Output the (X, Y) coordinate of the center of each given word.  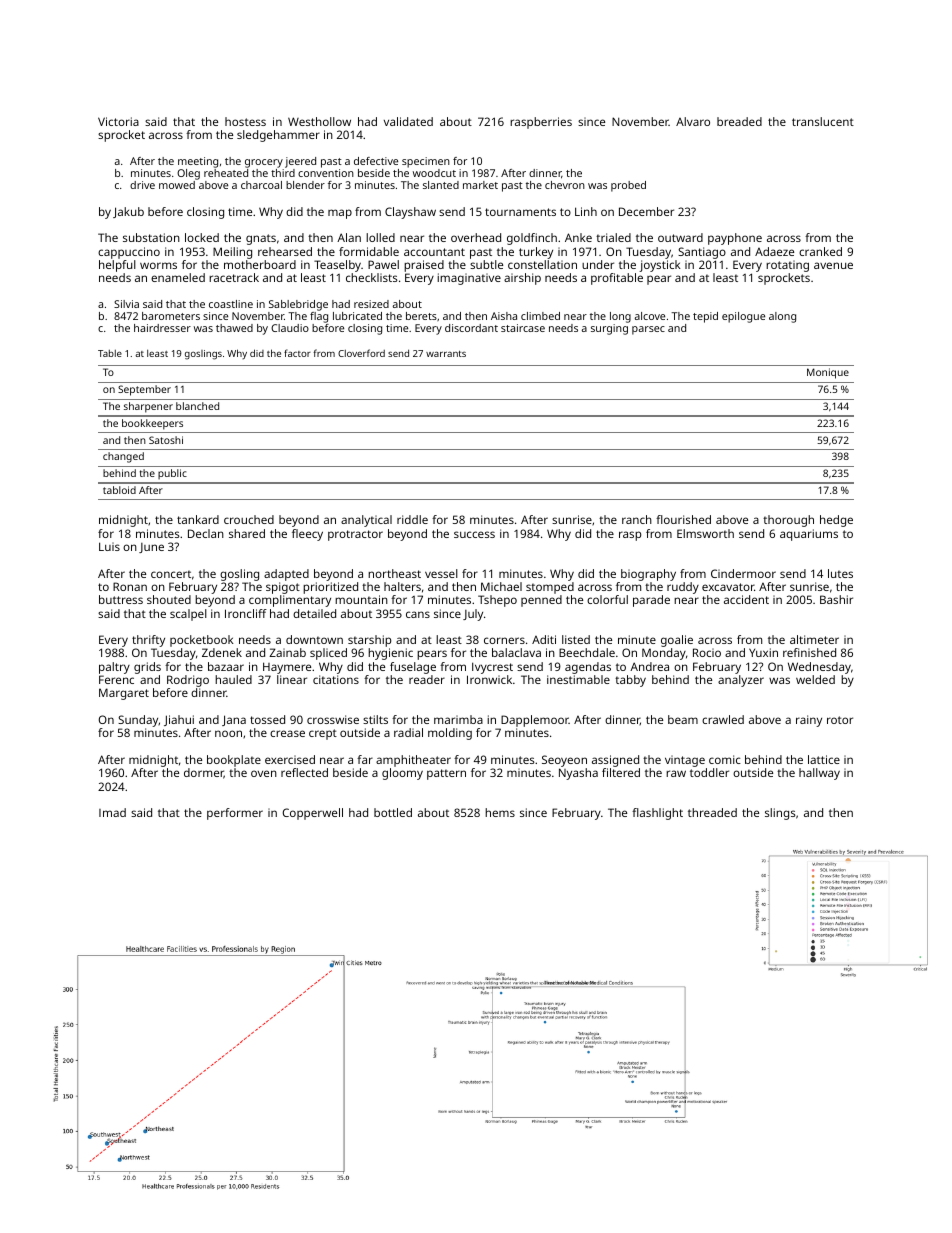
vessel (441, 573)
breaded (739, 121)
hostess (245, 121)
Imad (112, 812)
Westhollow (319, 121)
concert (171, 574)
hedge (836, 521)
